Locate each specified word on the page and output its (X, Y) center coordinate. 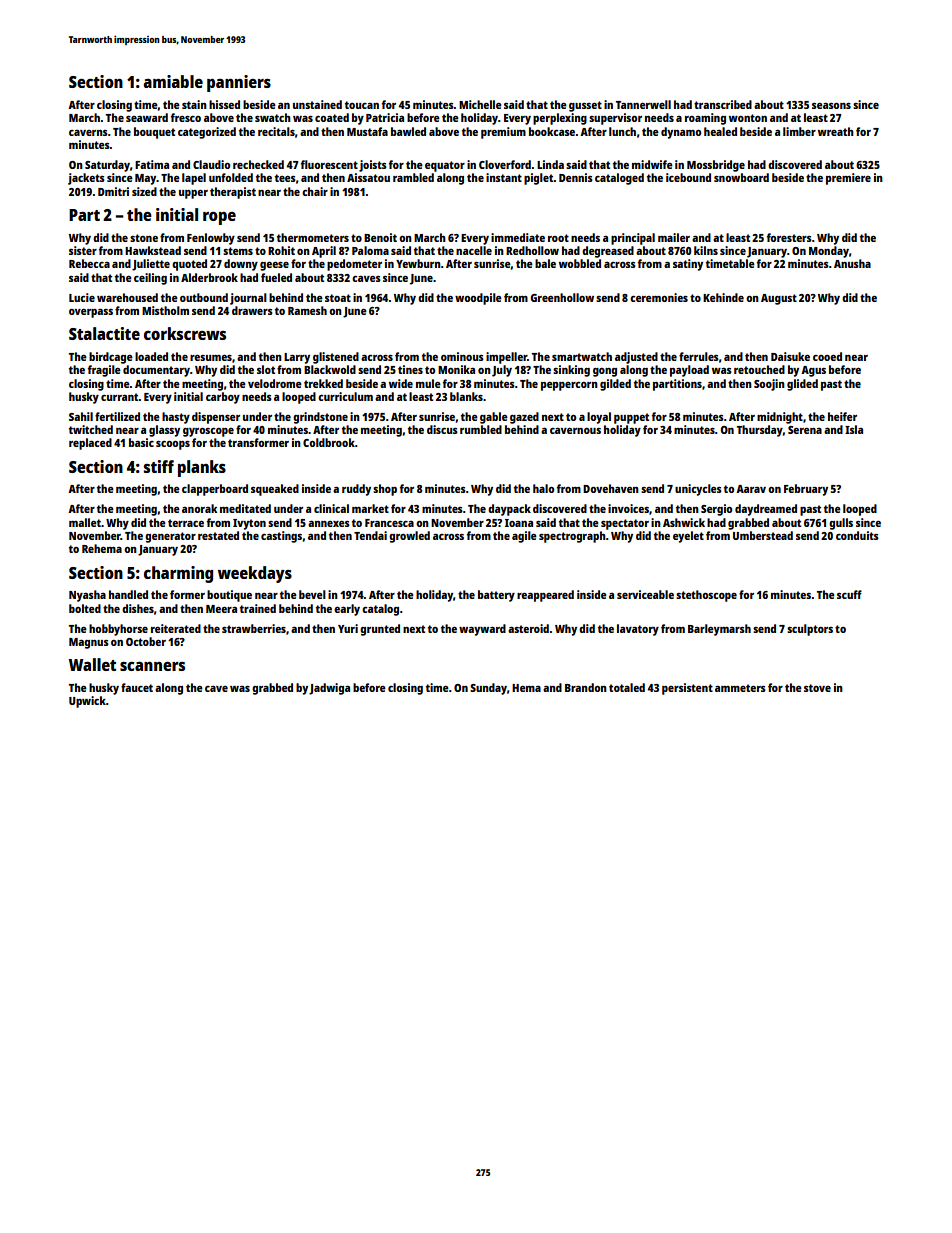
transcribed (723, 104)
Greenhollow (562, 297)
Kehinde (723, 297)
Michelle (480, 104)
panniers (239, 83)
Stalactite (104, 333)
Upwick (87, 702)
